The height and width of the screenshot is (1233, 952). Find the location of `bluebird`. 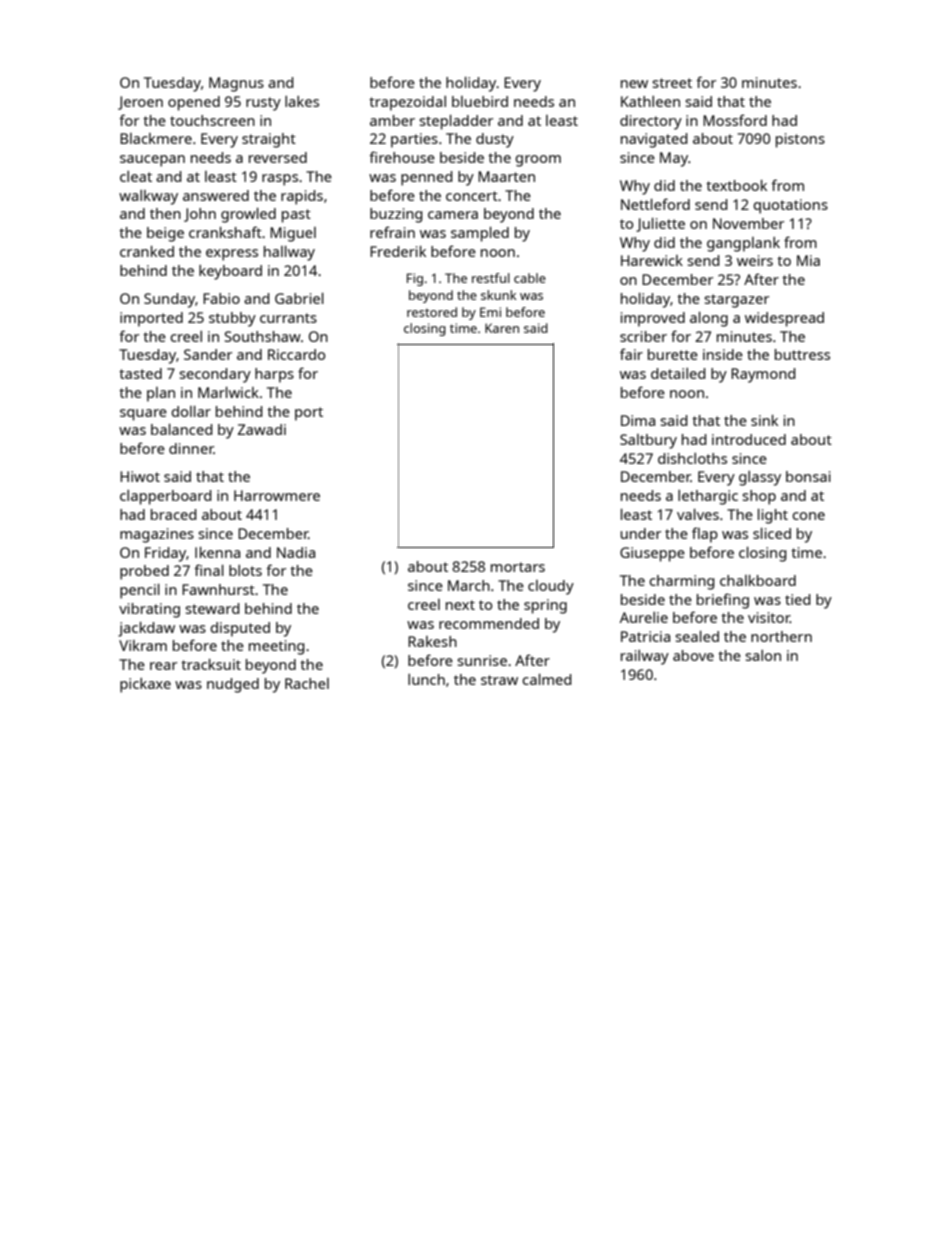

bluebird is located at coordinates (480, 101).
